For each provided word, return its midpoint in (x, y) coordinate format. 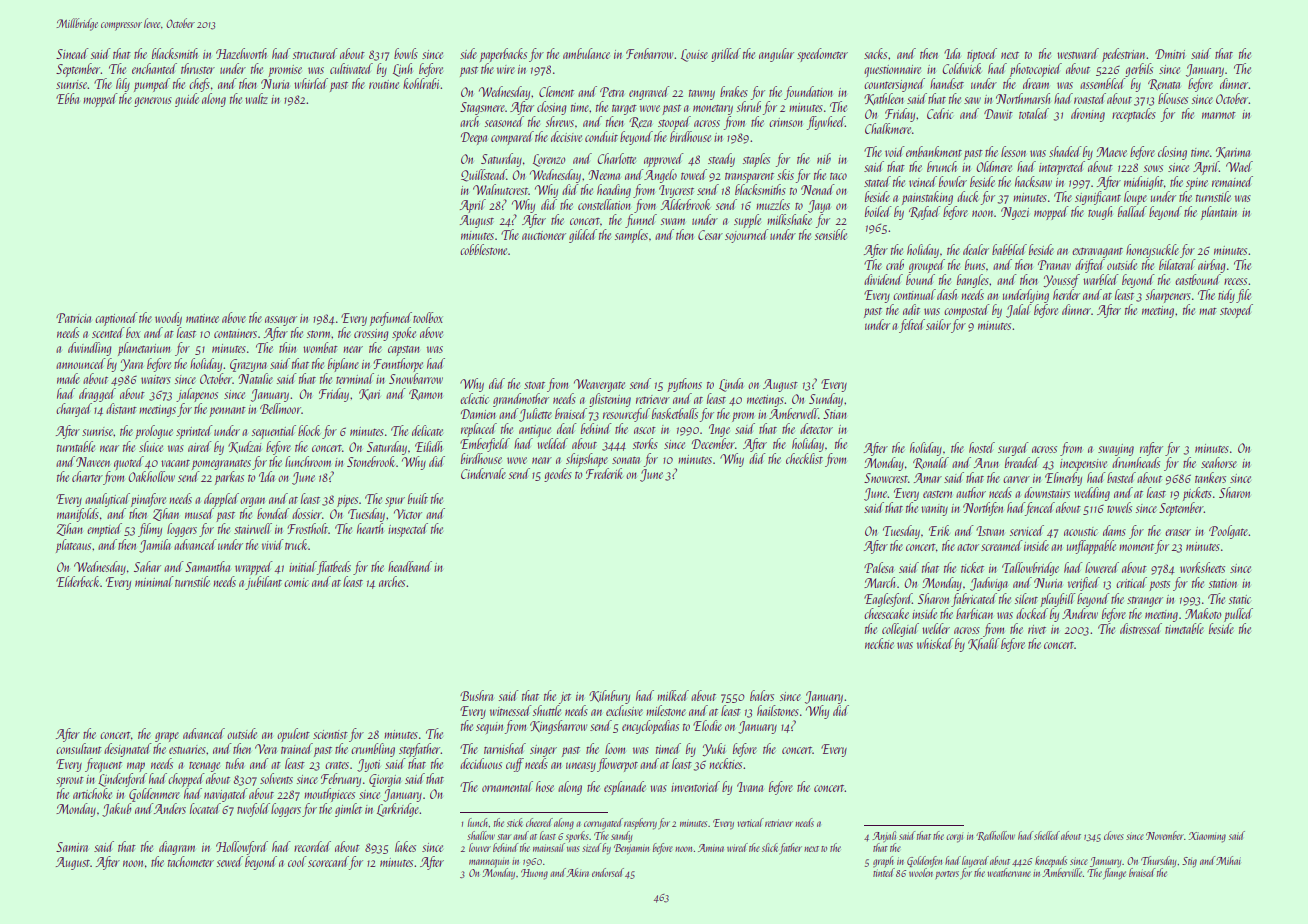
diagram (177, 848)
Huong (534, 874)
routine (384, 84)
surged (1013, 449)
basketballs (675, 413)
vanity (934, 510)
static (1240, 599)
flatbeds (334, 568)
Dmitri (1170, 54)
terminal (355, 378)
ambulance (586, 53)
